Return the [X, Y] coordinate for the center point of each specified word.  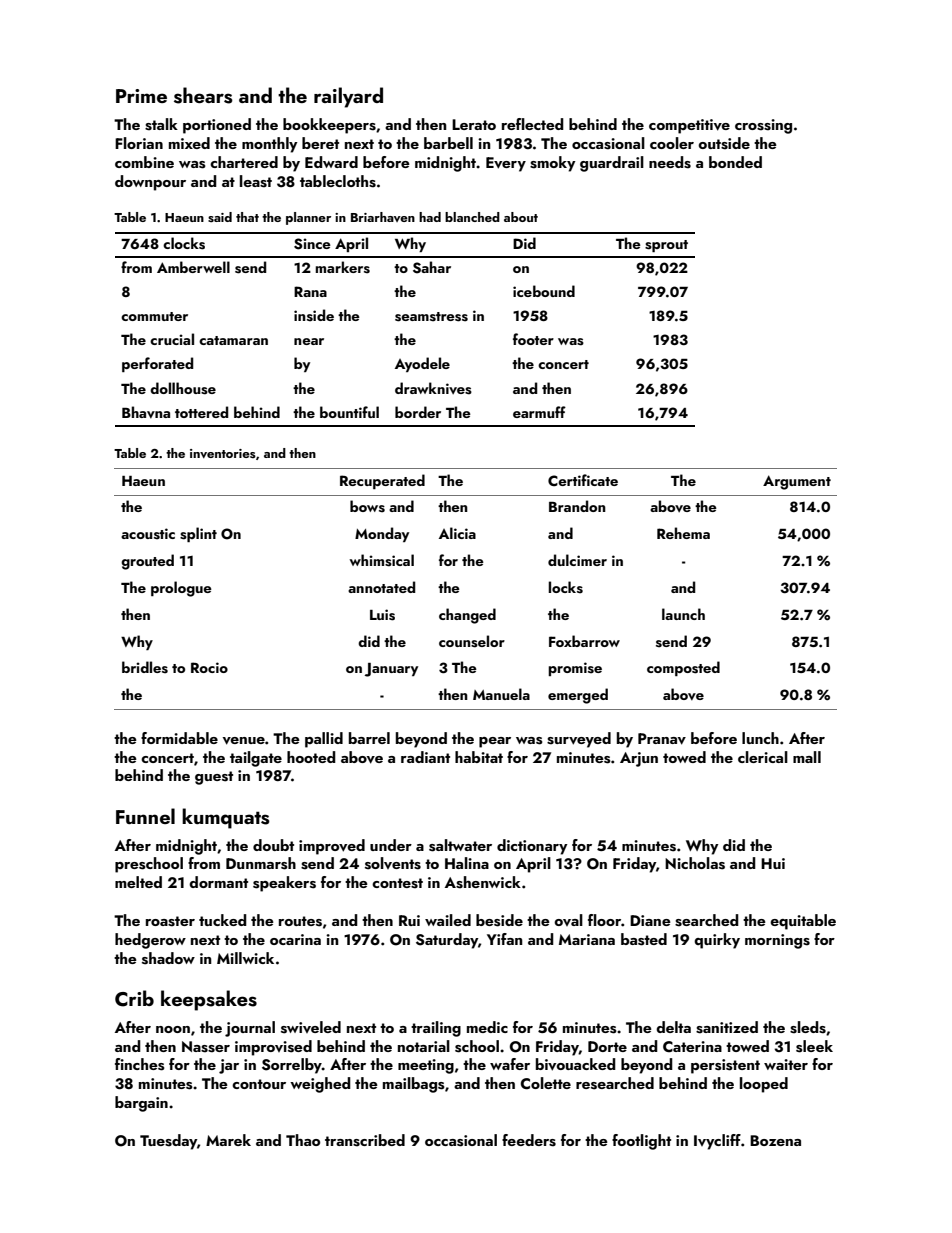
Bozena [775, 1140]
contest [397, 883]
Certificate [583, 480]
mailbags [414, 1085]
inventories [223, 453]
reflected [533, 124]
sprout [666, 246]
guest [214, 778]
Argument [797, 482]
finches [140, 1064]
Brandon [577, 506]
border [418, 412]
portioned [217, 126]
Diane [650, 920]
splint [198, 534]
